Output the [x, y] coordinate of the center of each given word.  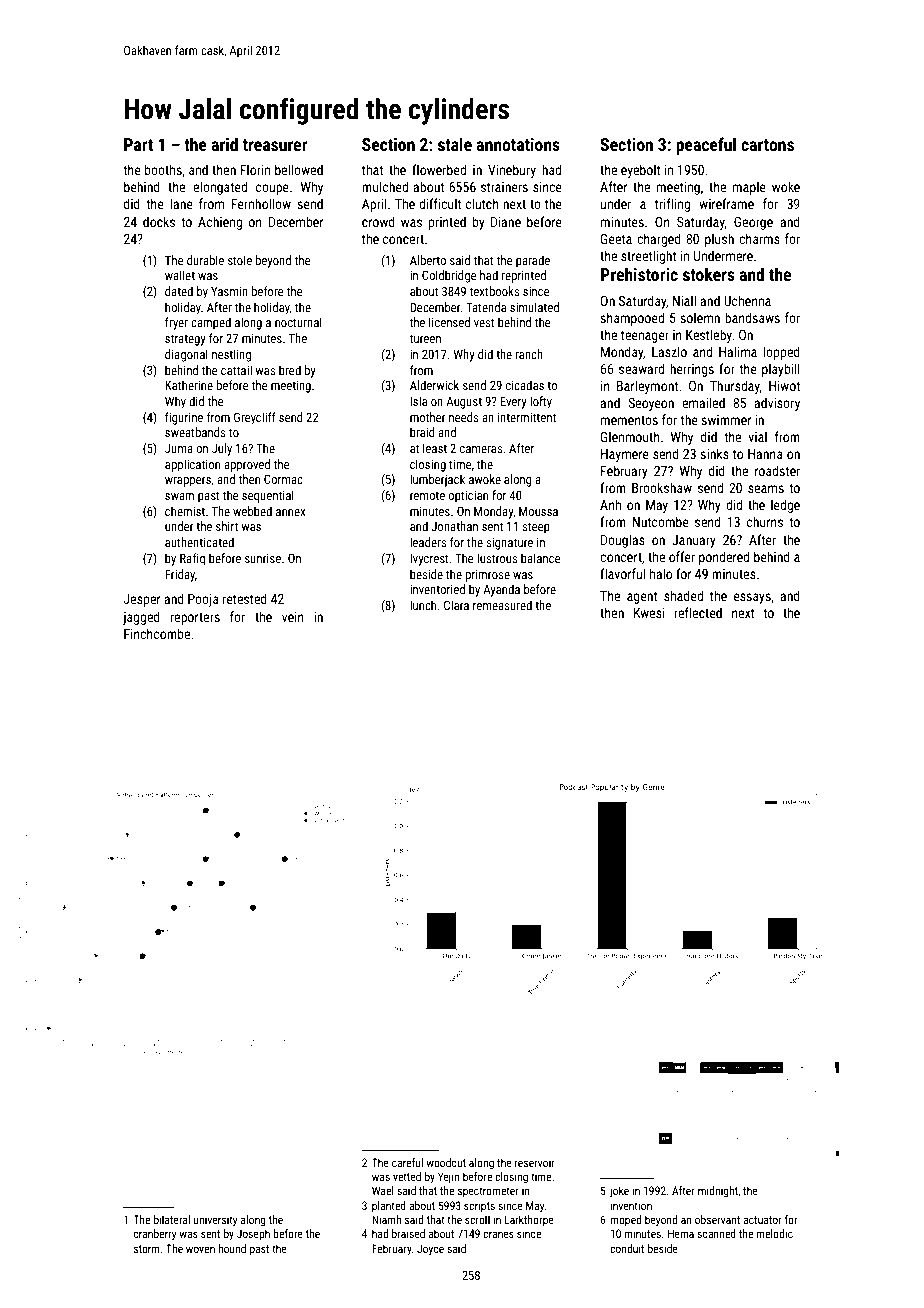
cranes [498, 1234]
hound [232, 1248]
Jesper [142, 600]
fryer [176, 323]
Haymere [625, 455]
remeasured [502, 605]
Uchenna [747, 300]
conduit [627, 1248]
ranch [529, 354]
